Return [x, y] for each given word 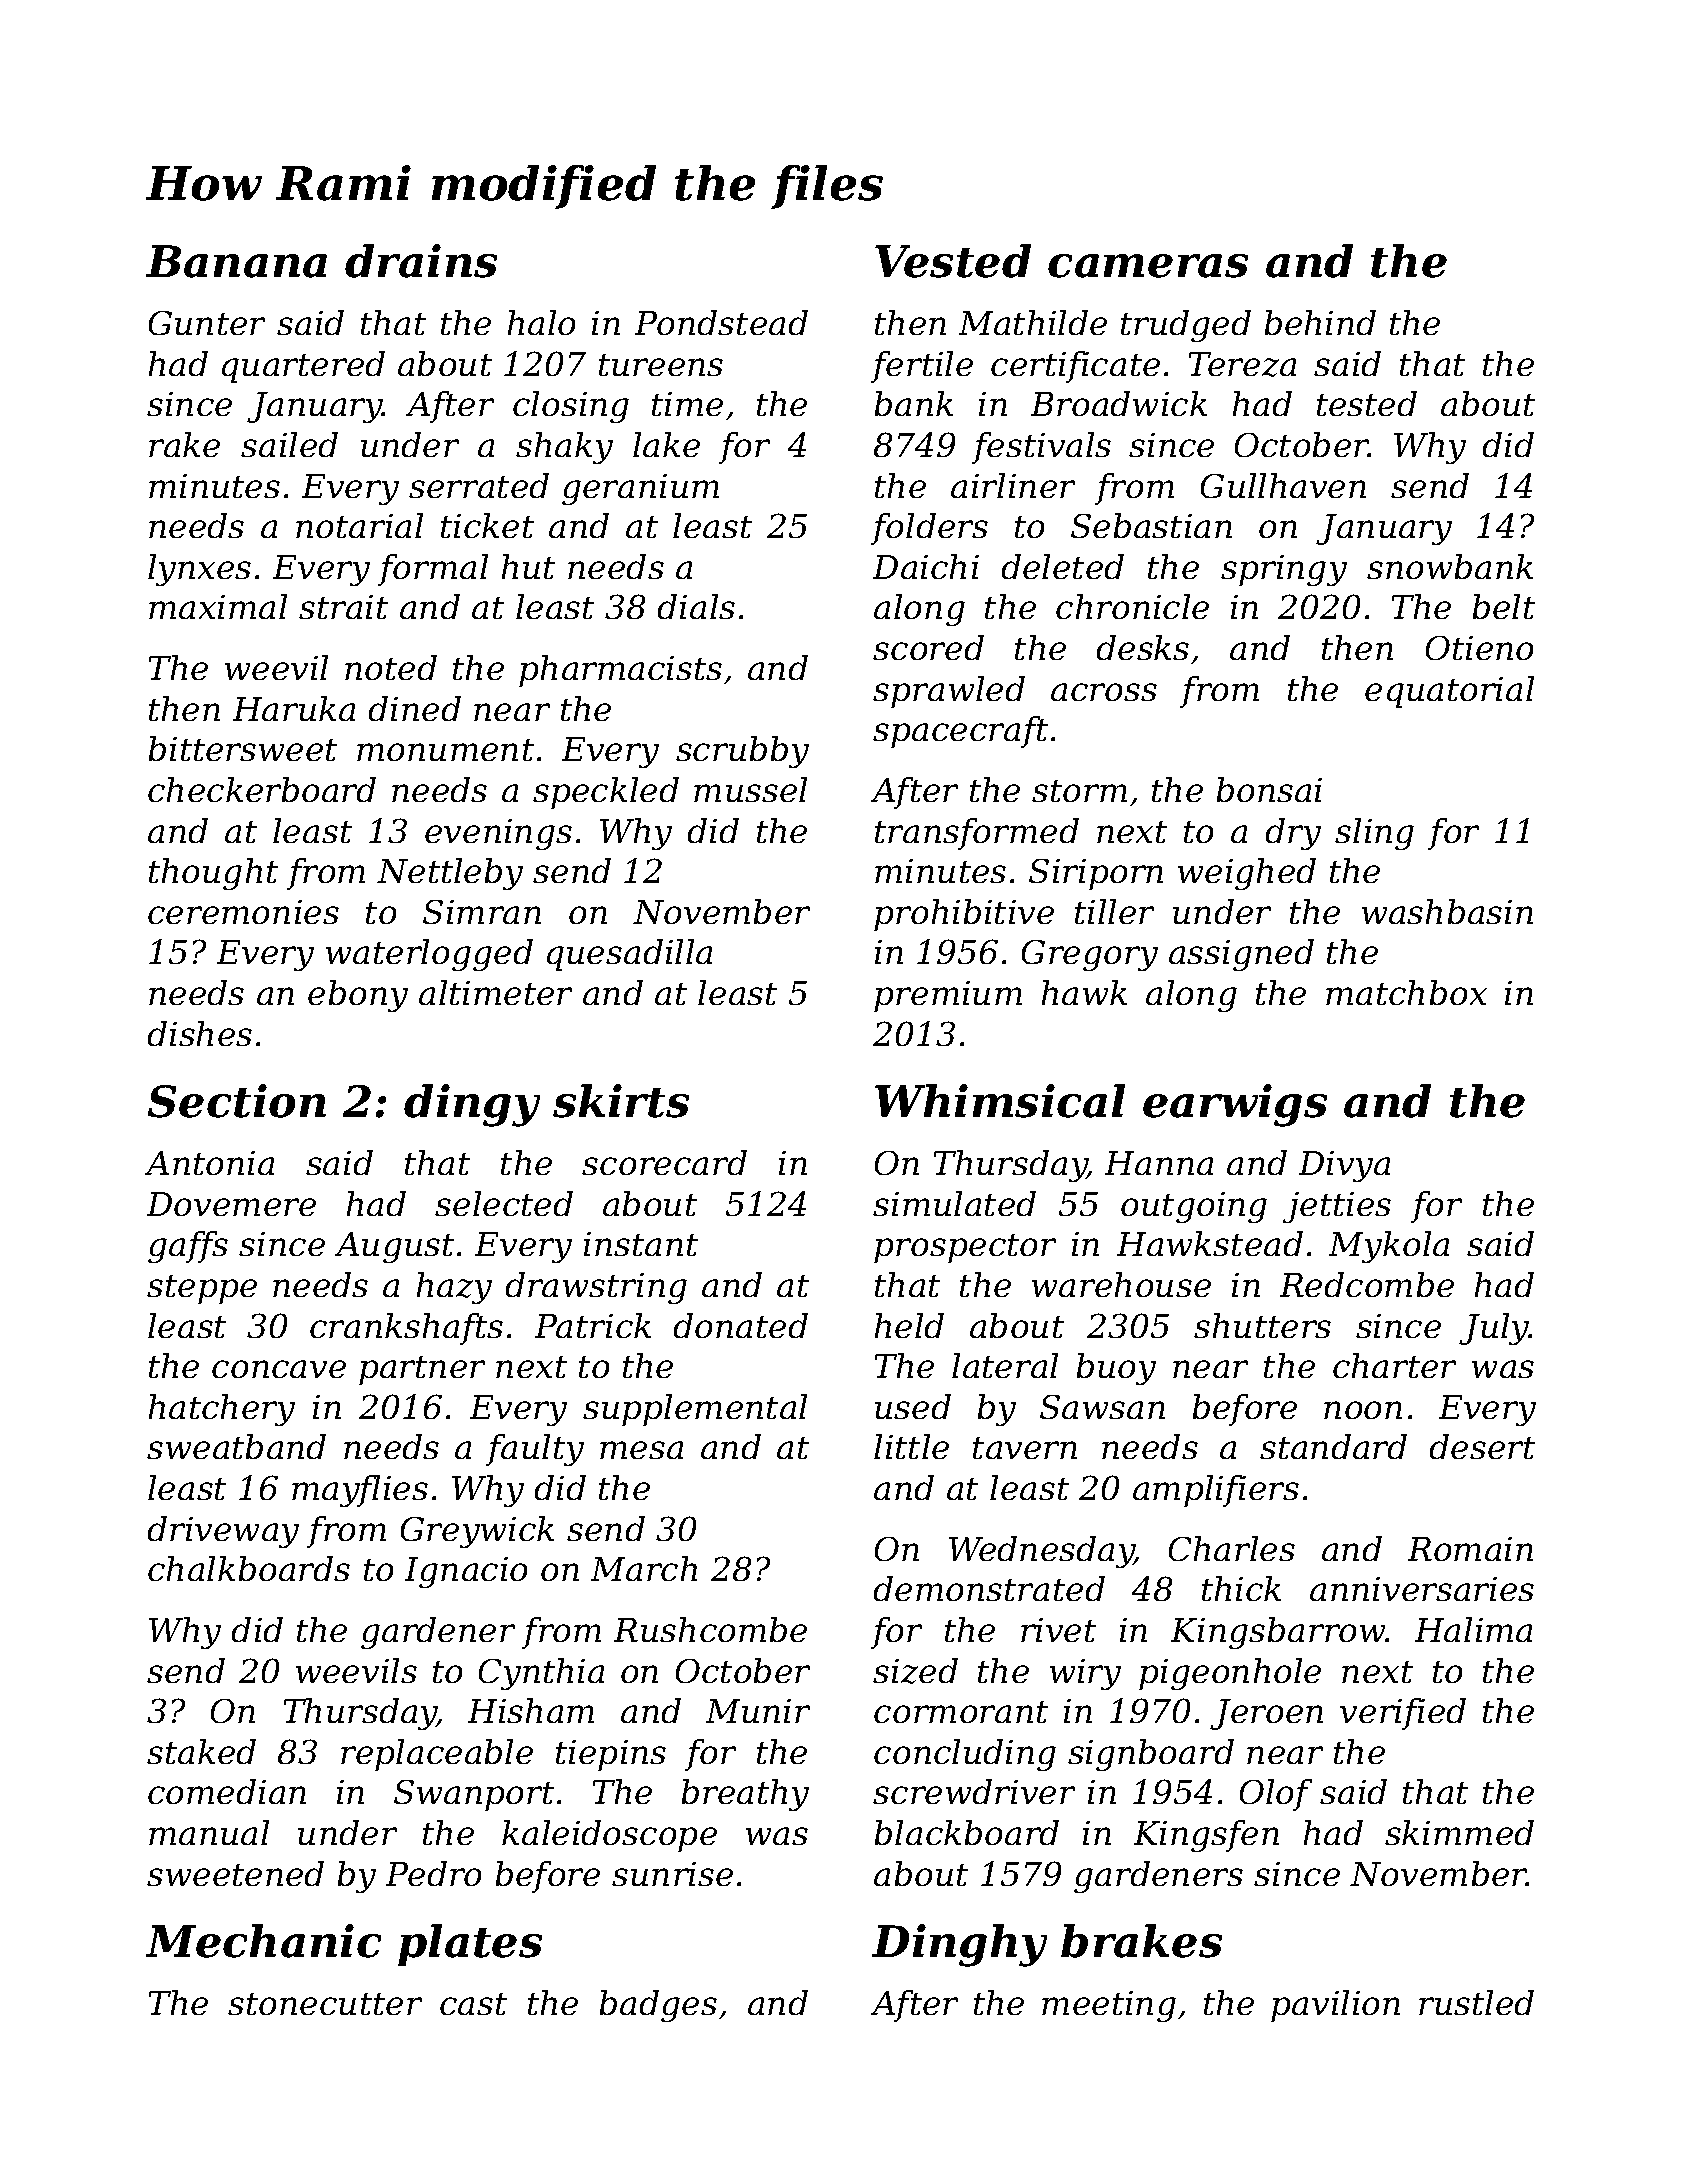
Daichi [926, 566]
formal [433, 570]
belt [1504, 606]
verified [1403, 1714]
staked [201, 1751]
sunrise [672, 1874]
